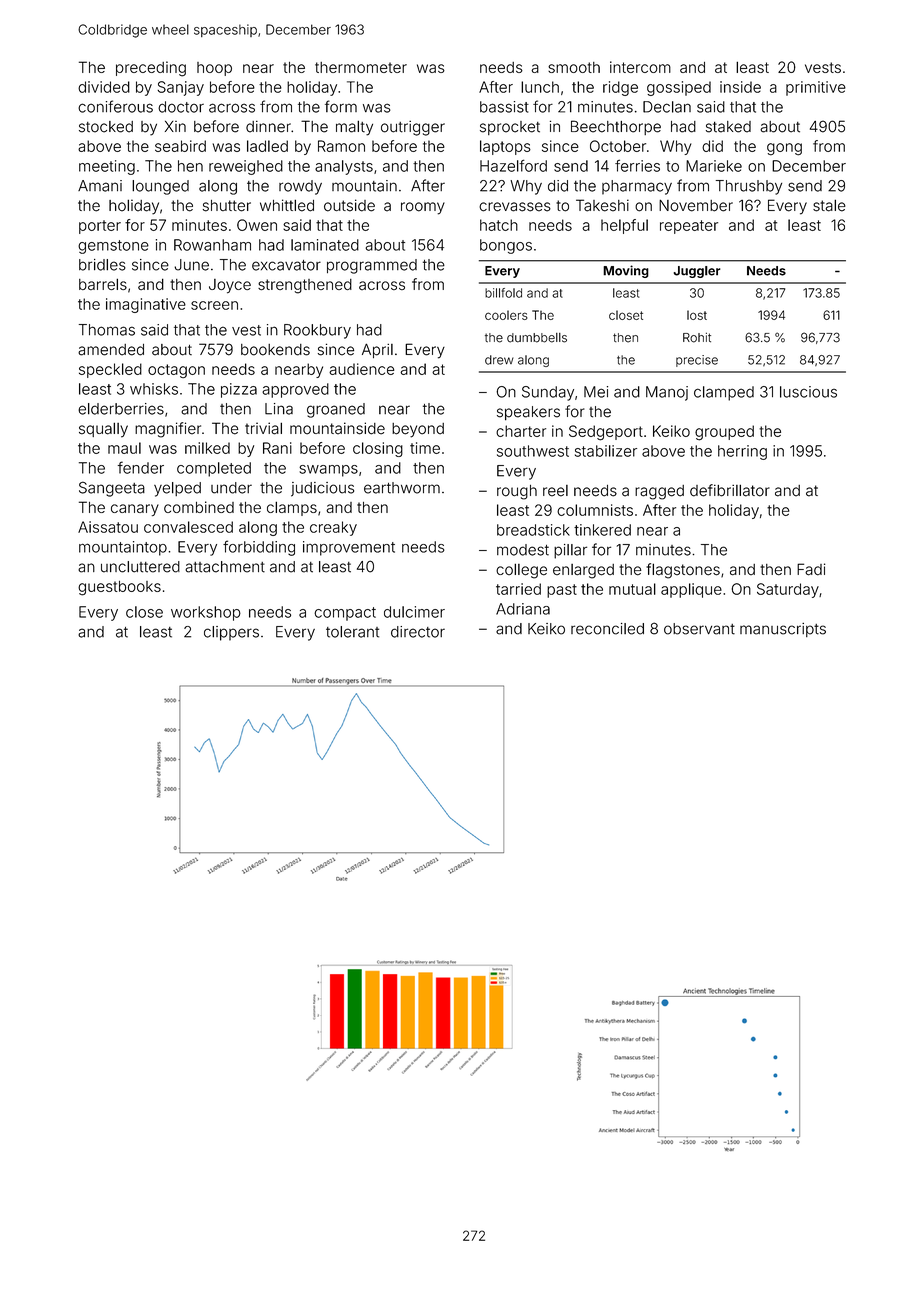 Image resolution: width=924 pixels, height=1311 pixels. What do you see at coordinates (361, 67) in the image?
I see `thermometer` at bounding box center [361, 67].
